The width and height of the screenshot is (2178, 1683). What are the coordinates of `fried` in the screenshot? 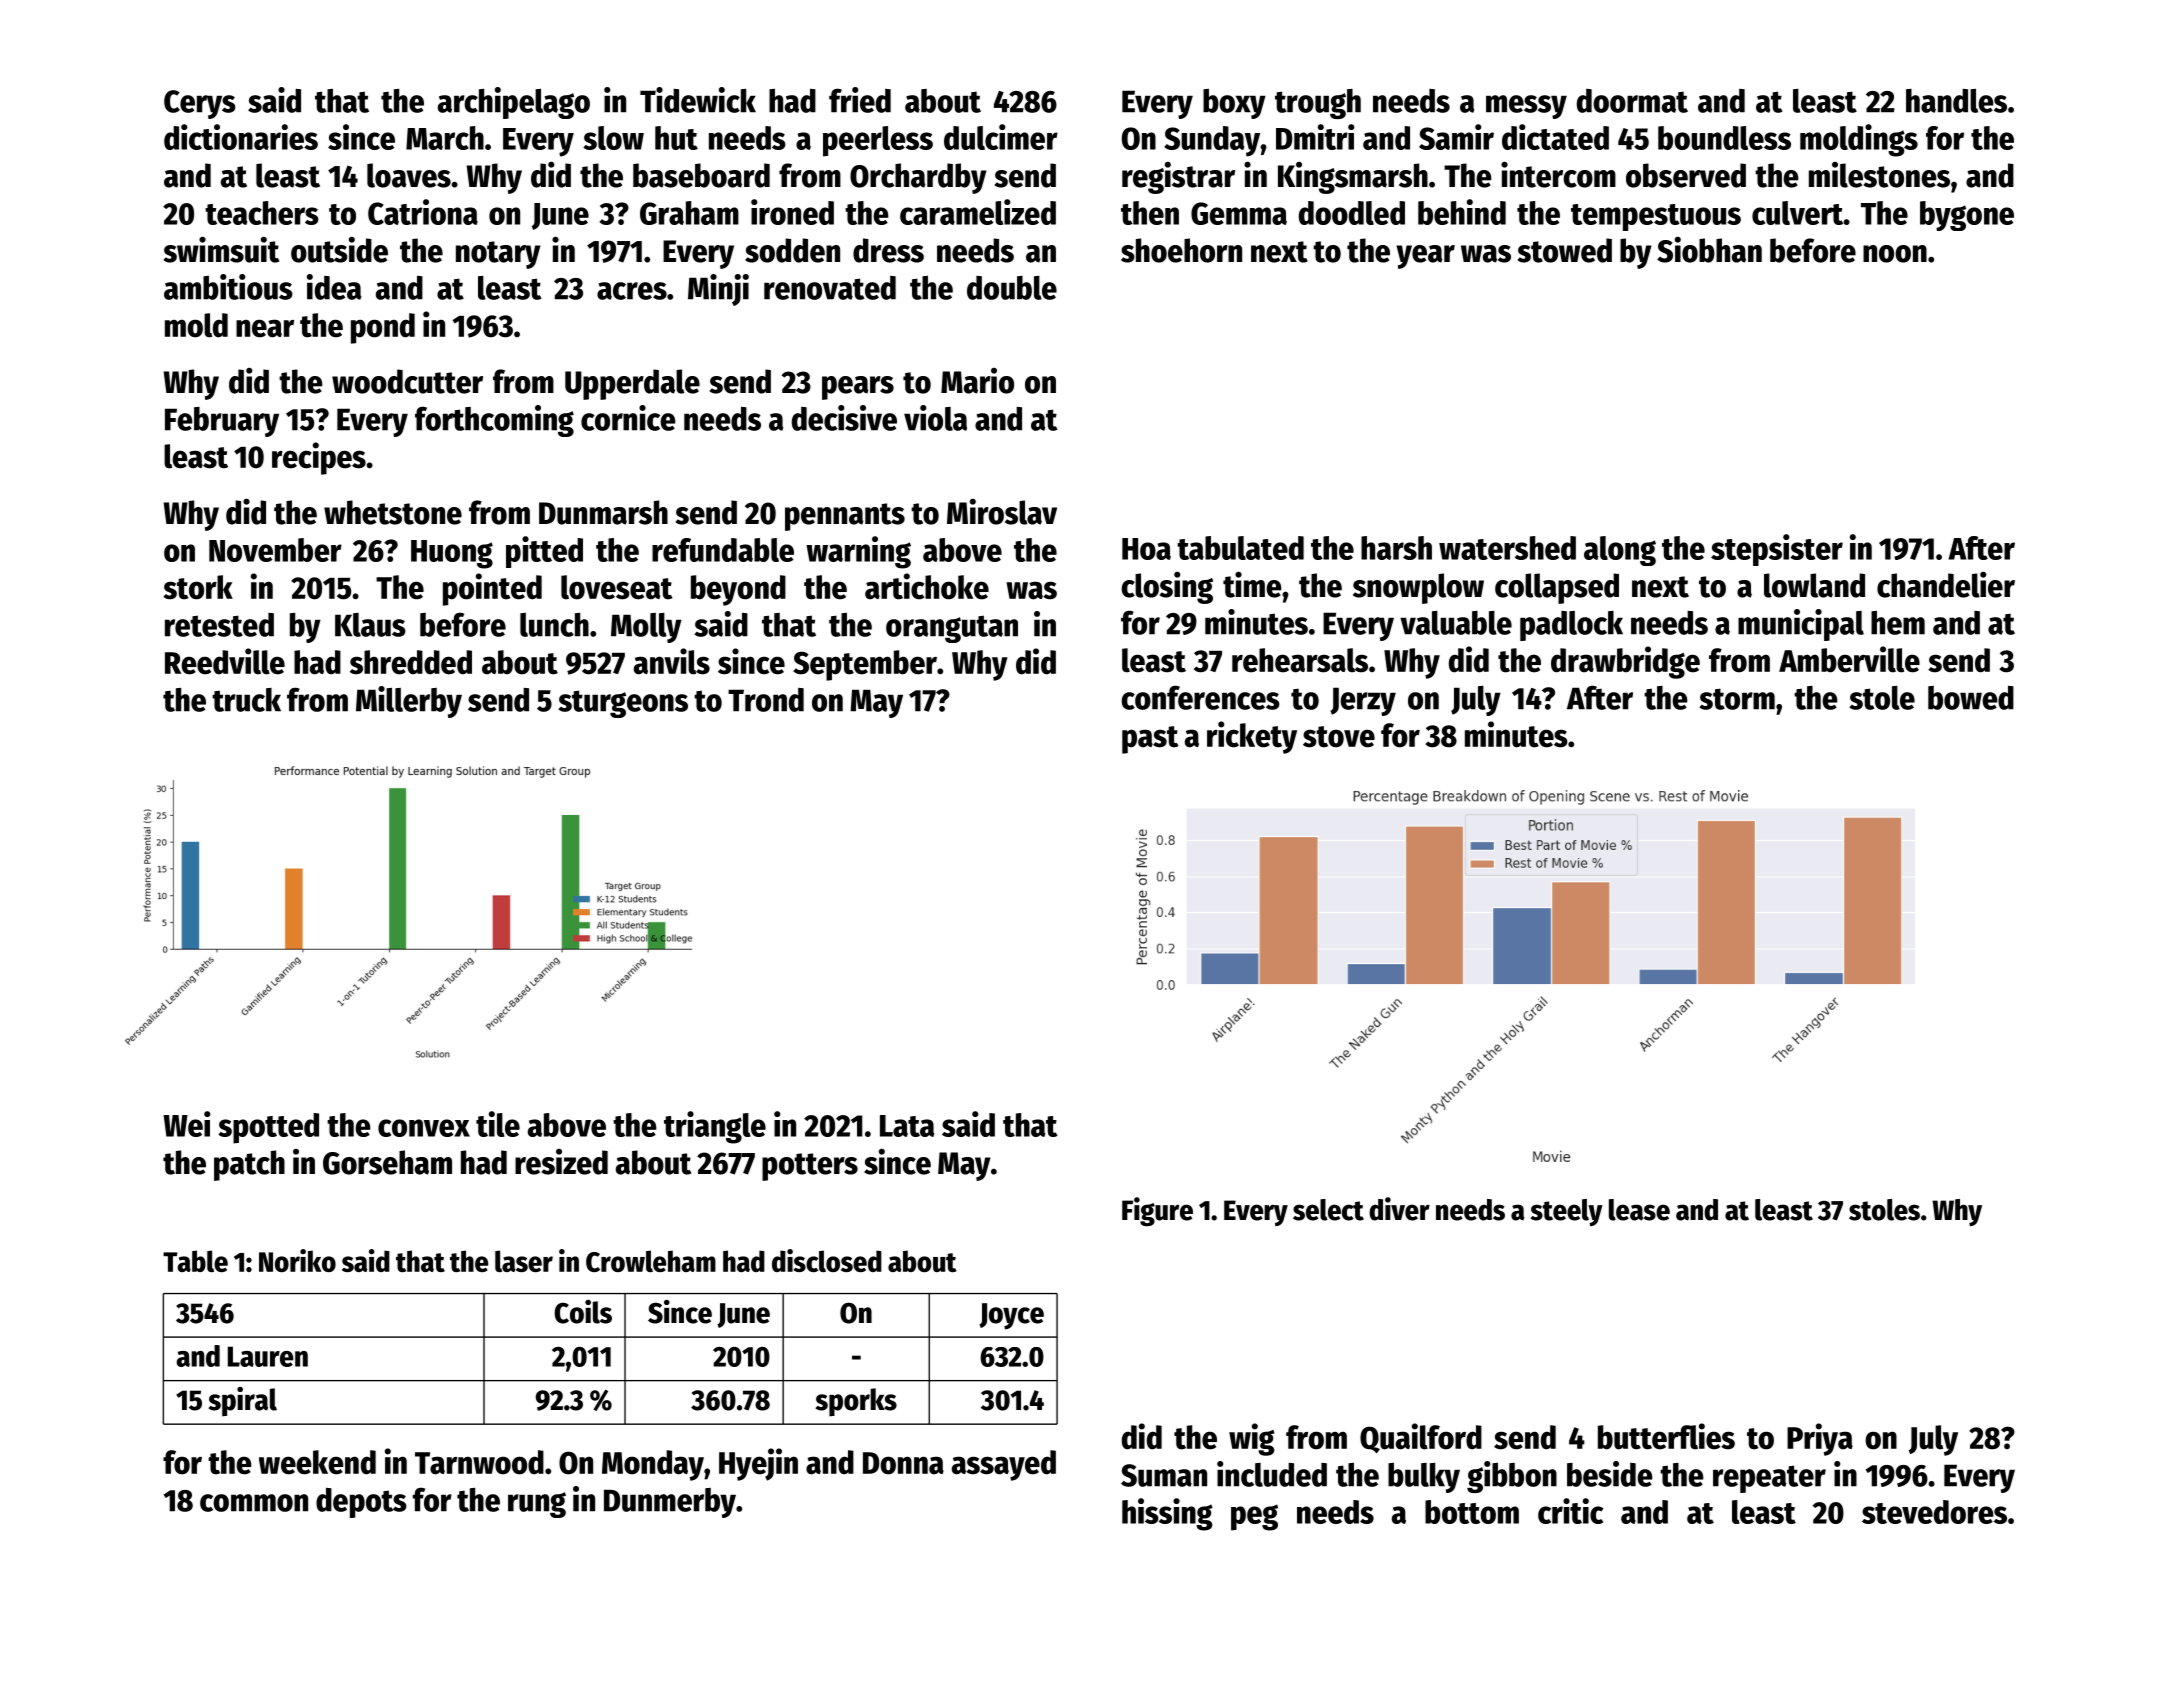 It's located at (860, 100).
